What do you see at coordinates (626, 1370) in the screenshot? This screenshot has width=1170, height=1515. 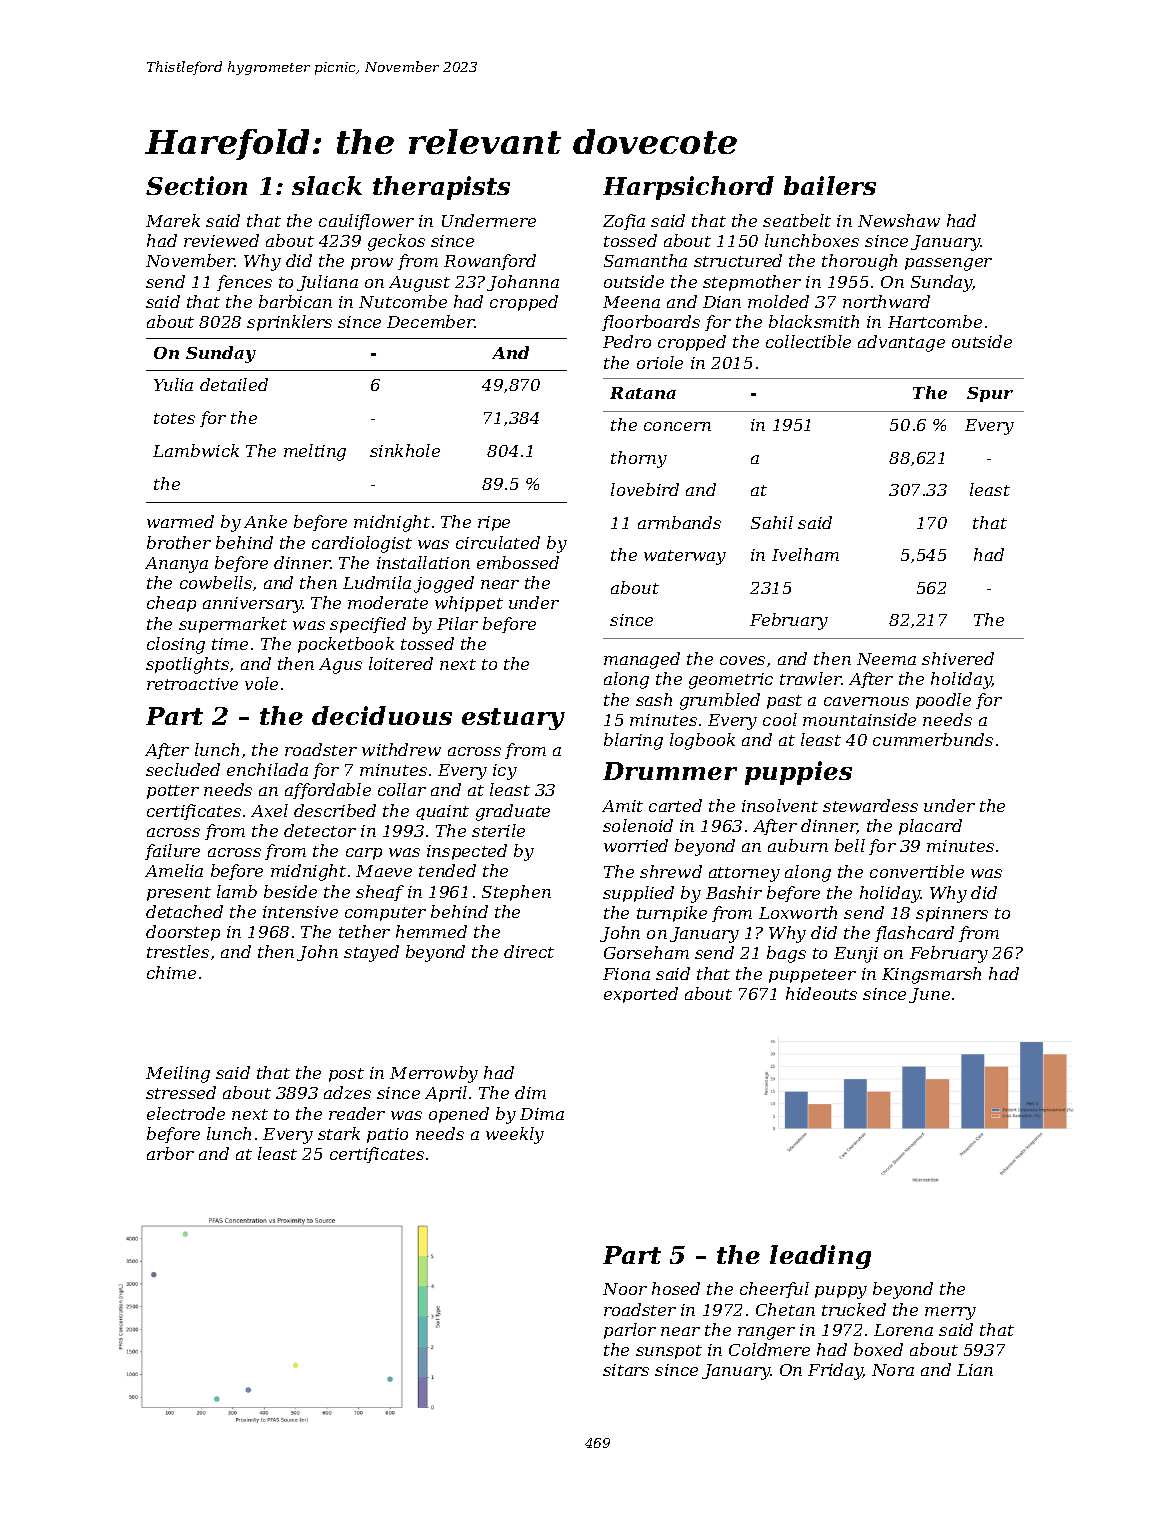 I see `sitars` at bounding box center [626, 1370].
